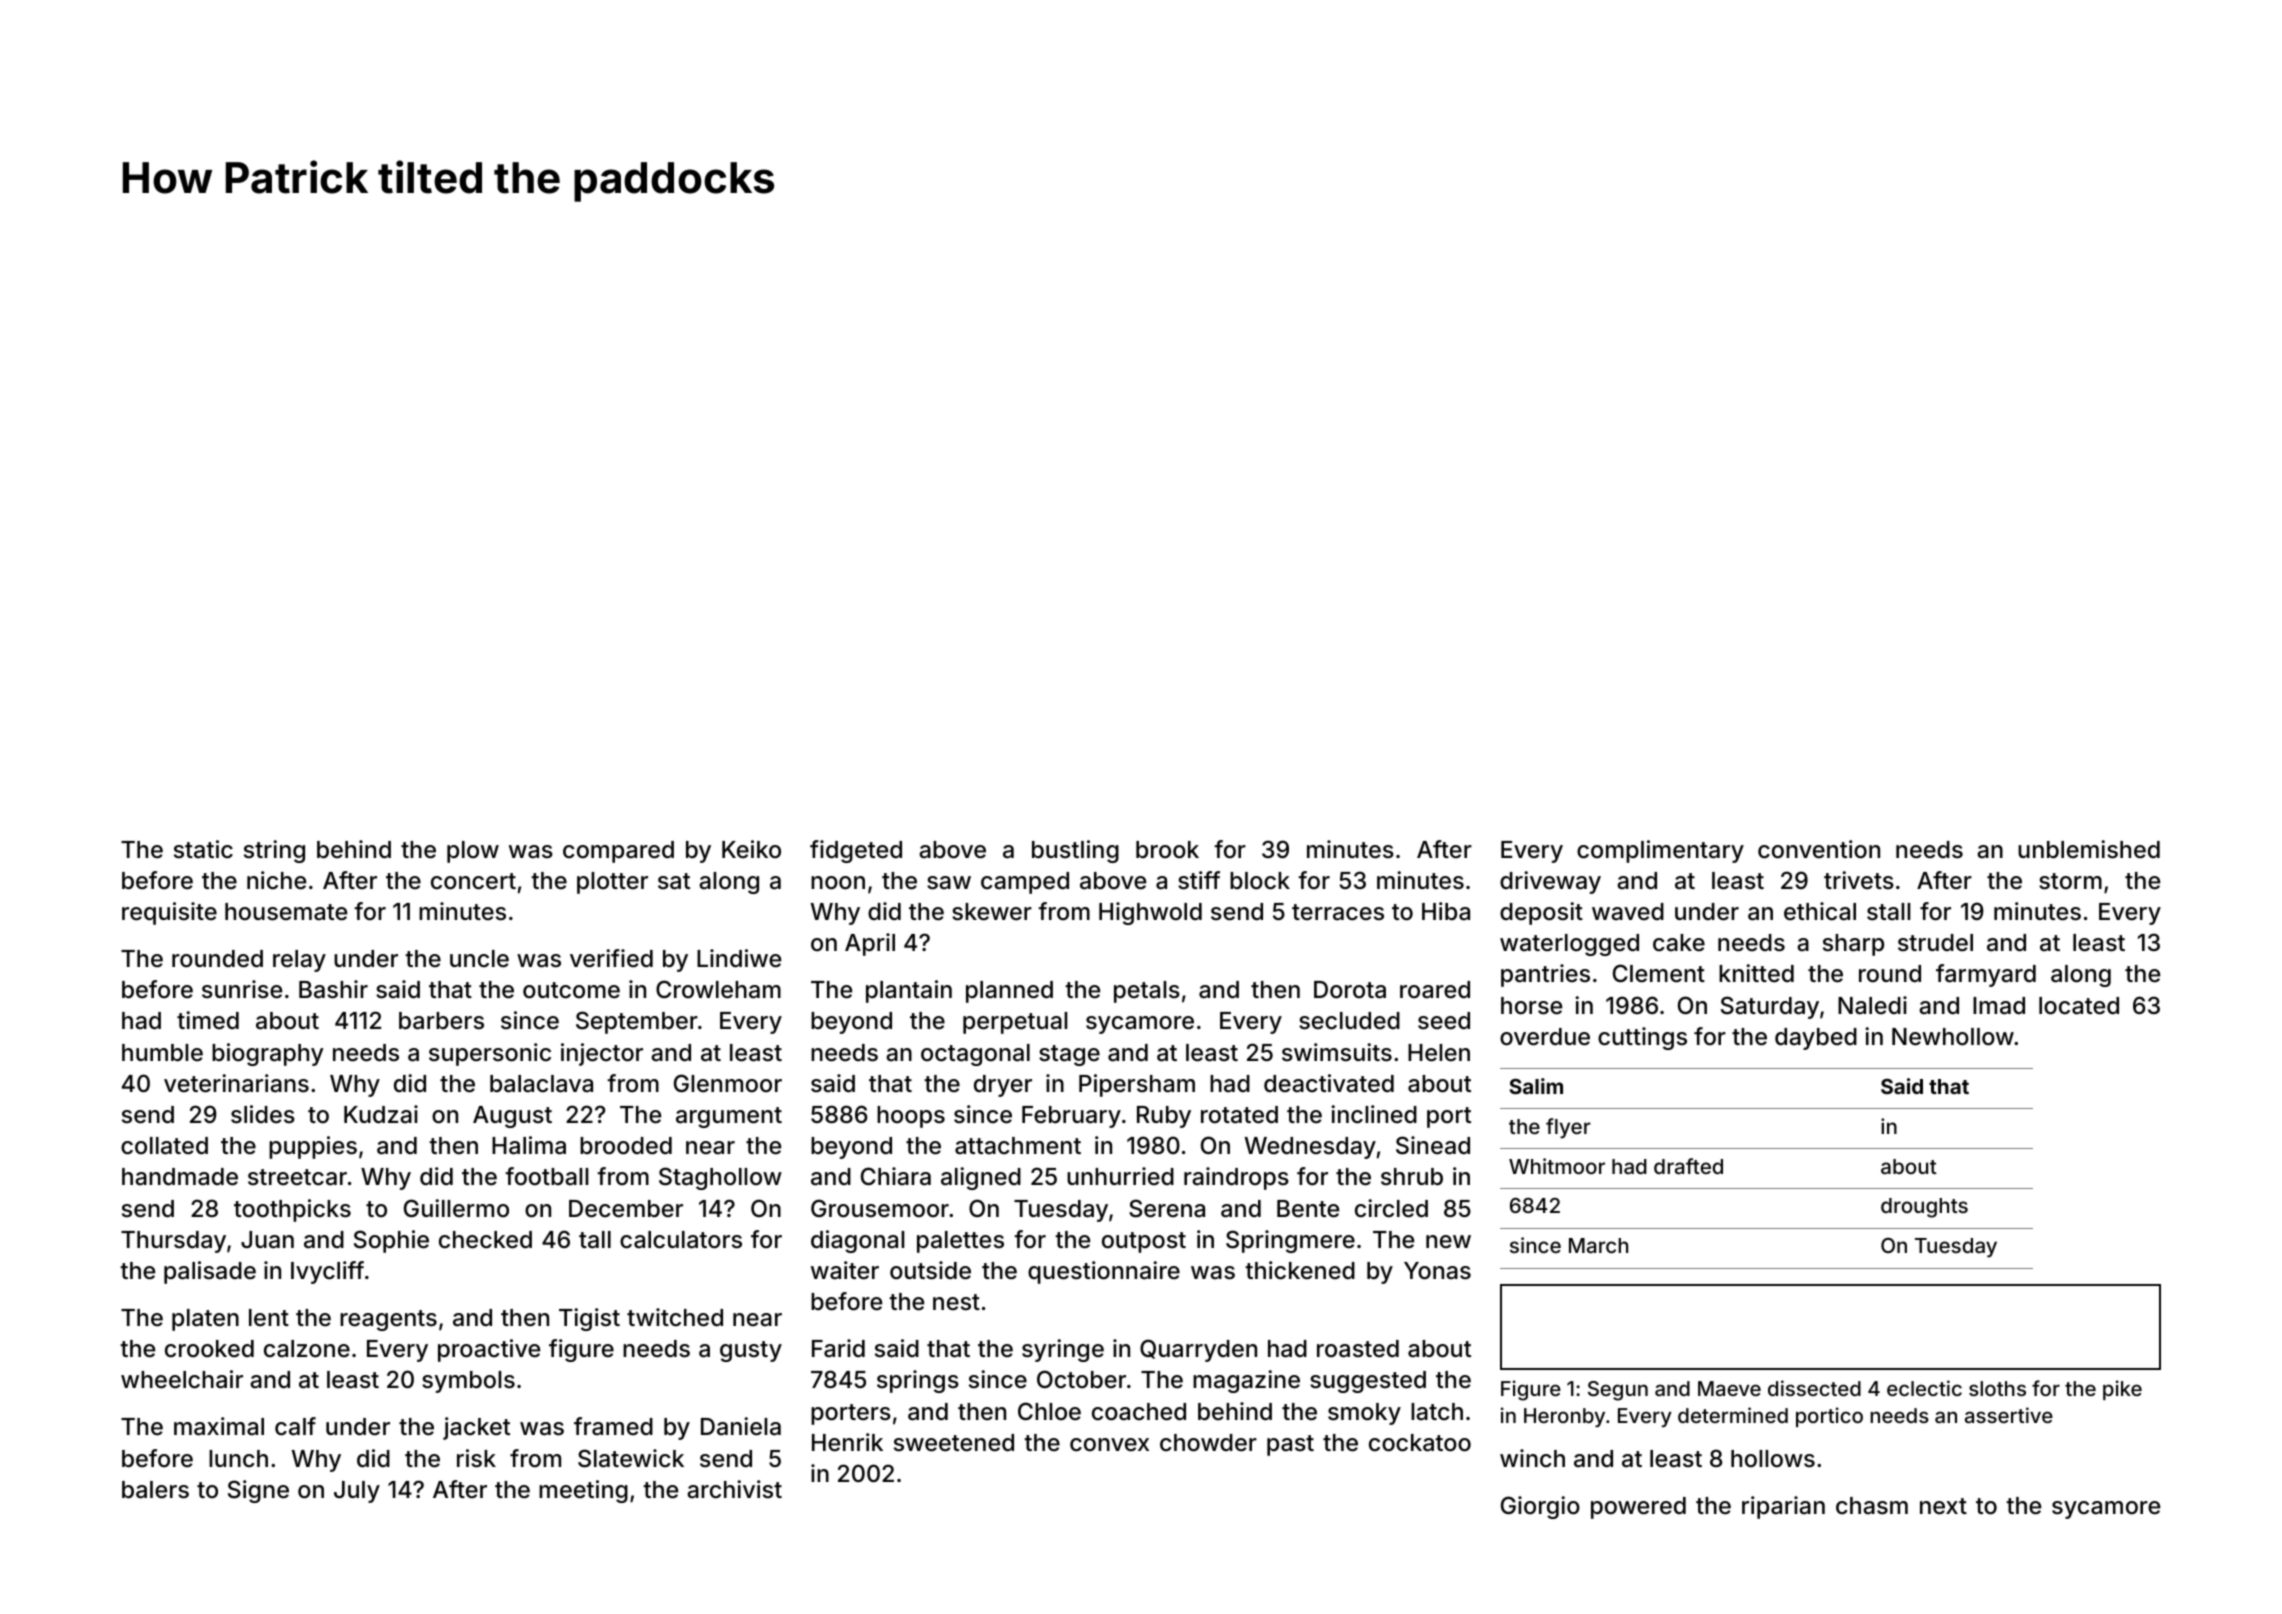  What do you see at coordinates (2070, 881) in the screenshot?
I see `storm` at bounding box center [2070, 881].
